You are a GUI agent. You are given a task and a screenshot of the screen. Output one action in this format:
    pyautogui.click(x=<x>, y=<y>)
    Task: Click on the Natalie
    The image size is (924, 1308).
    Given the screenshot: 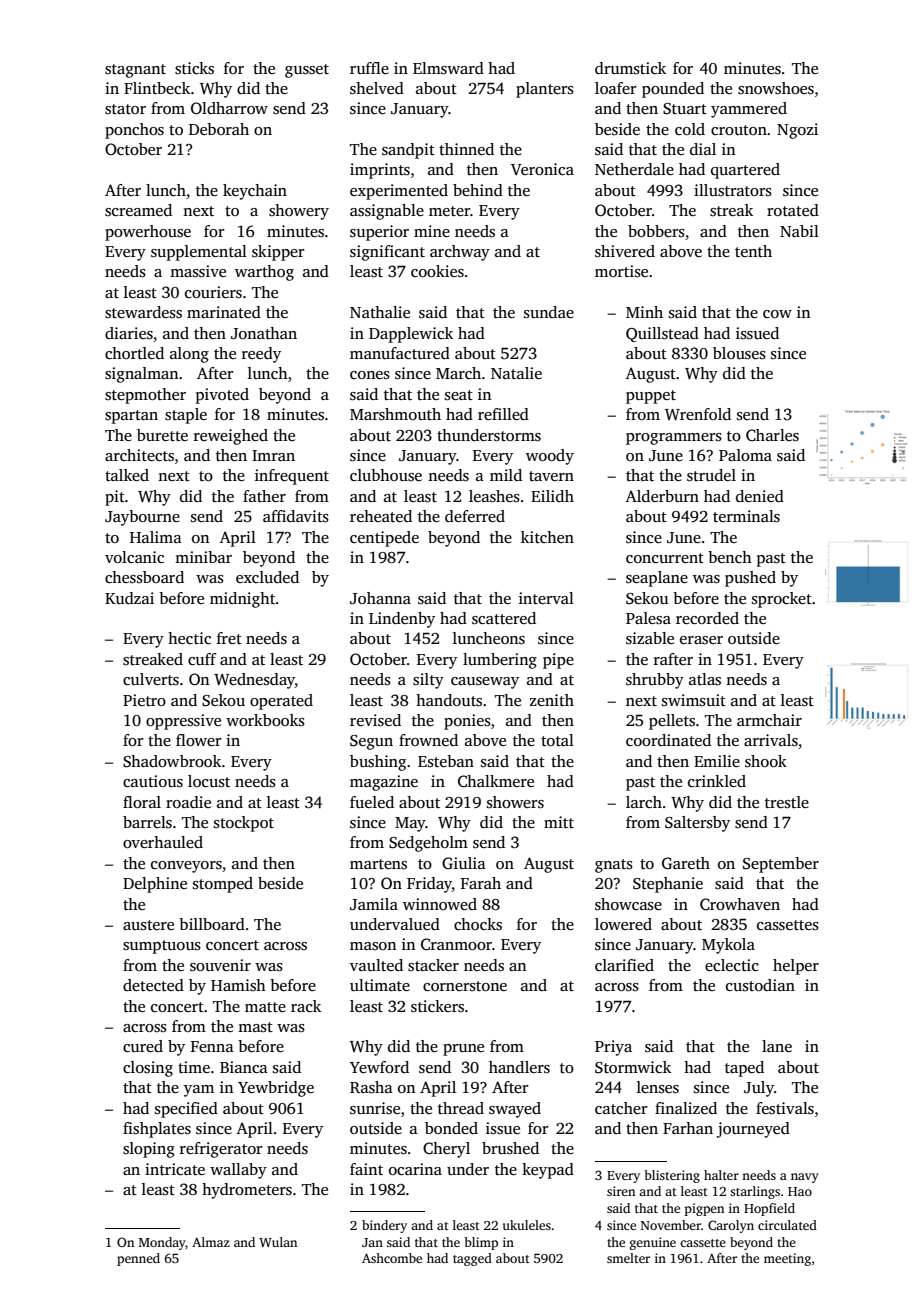 What is the action you would take?
    pyautogui.click(x=516, y=373)
